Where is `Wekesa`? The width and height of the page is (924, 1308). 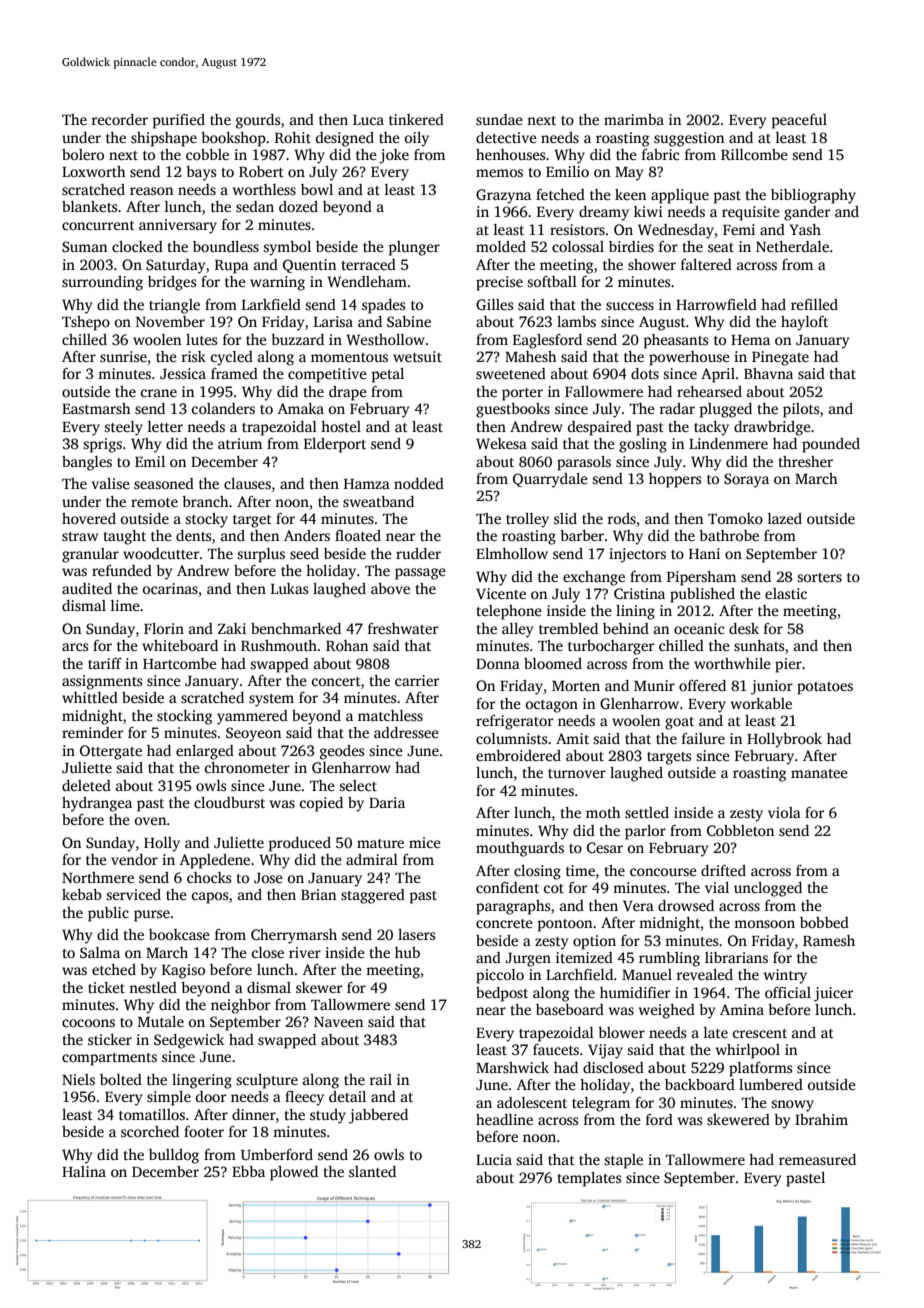
Wekesa is located at coordinates (501, 443).
